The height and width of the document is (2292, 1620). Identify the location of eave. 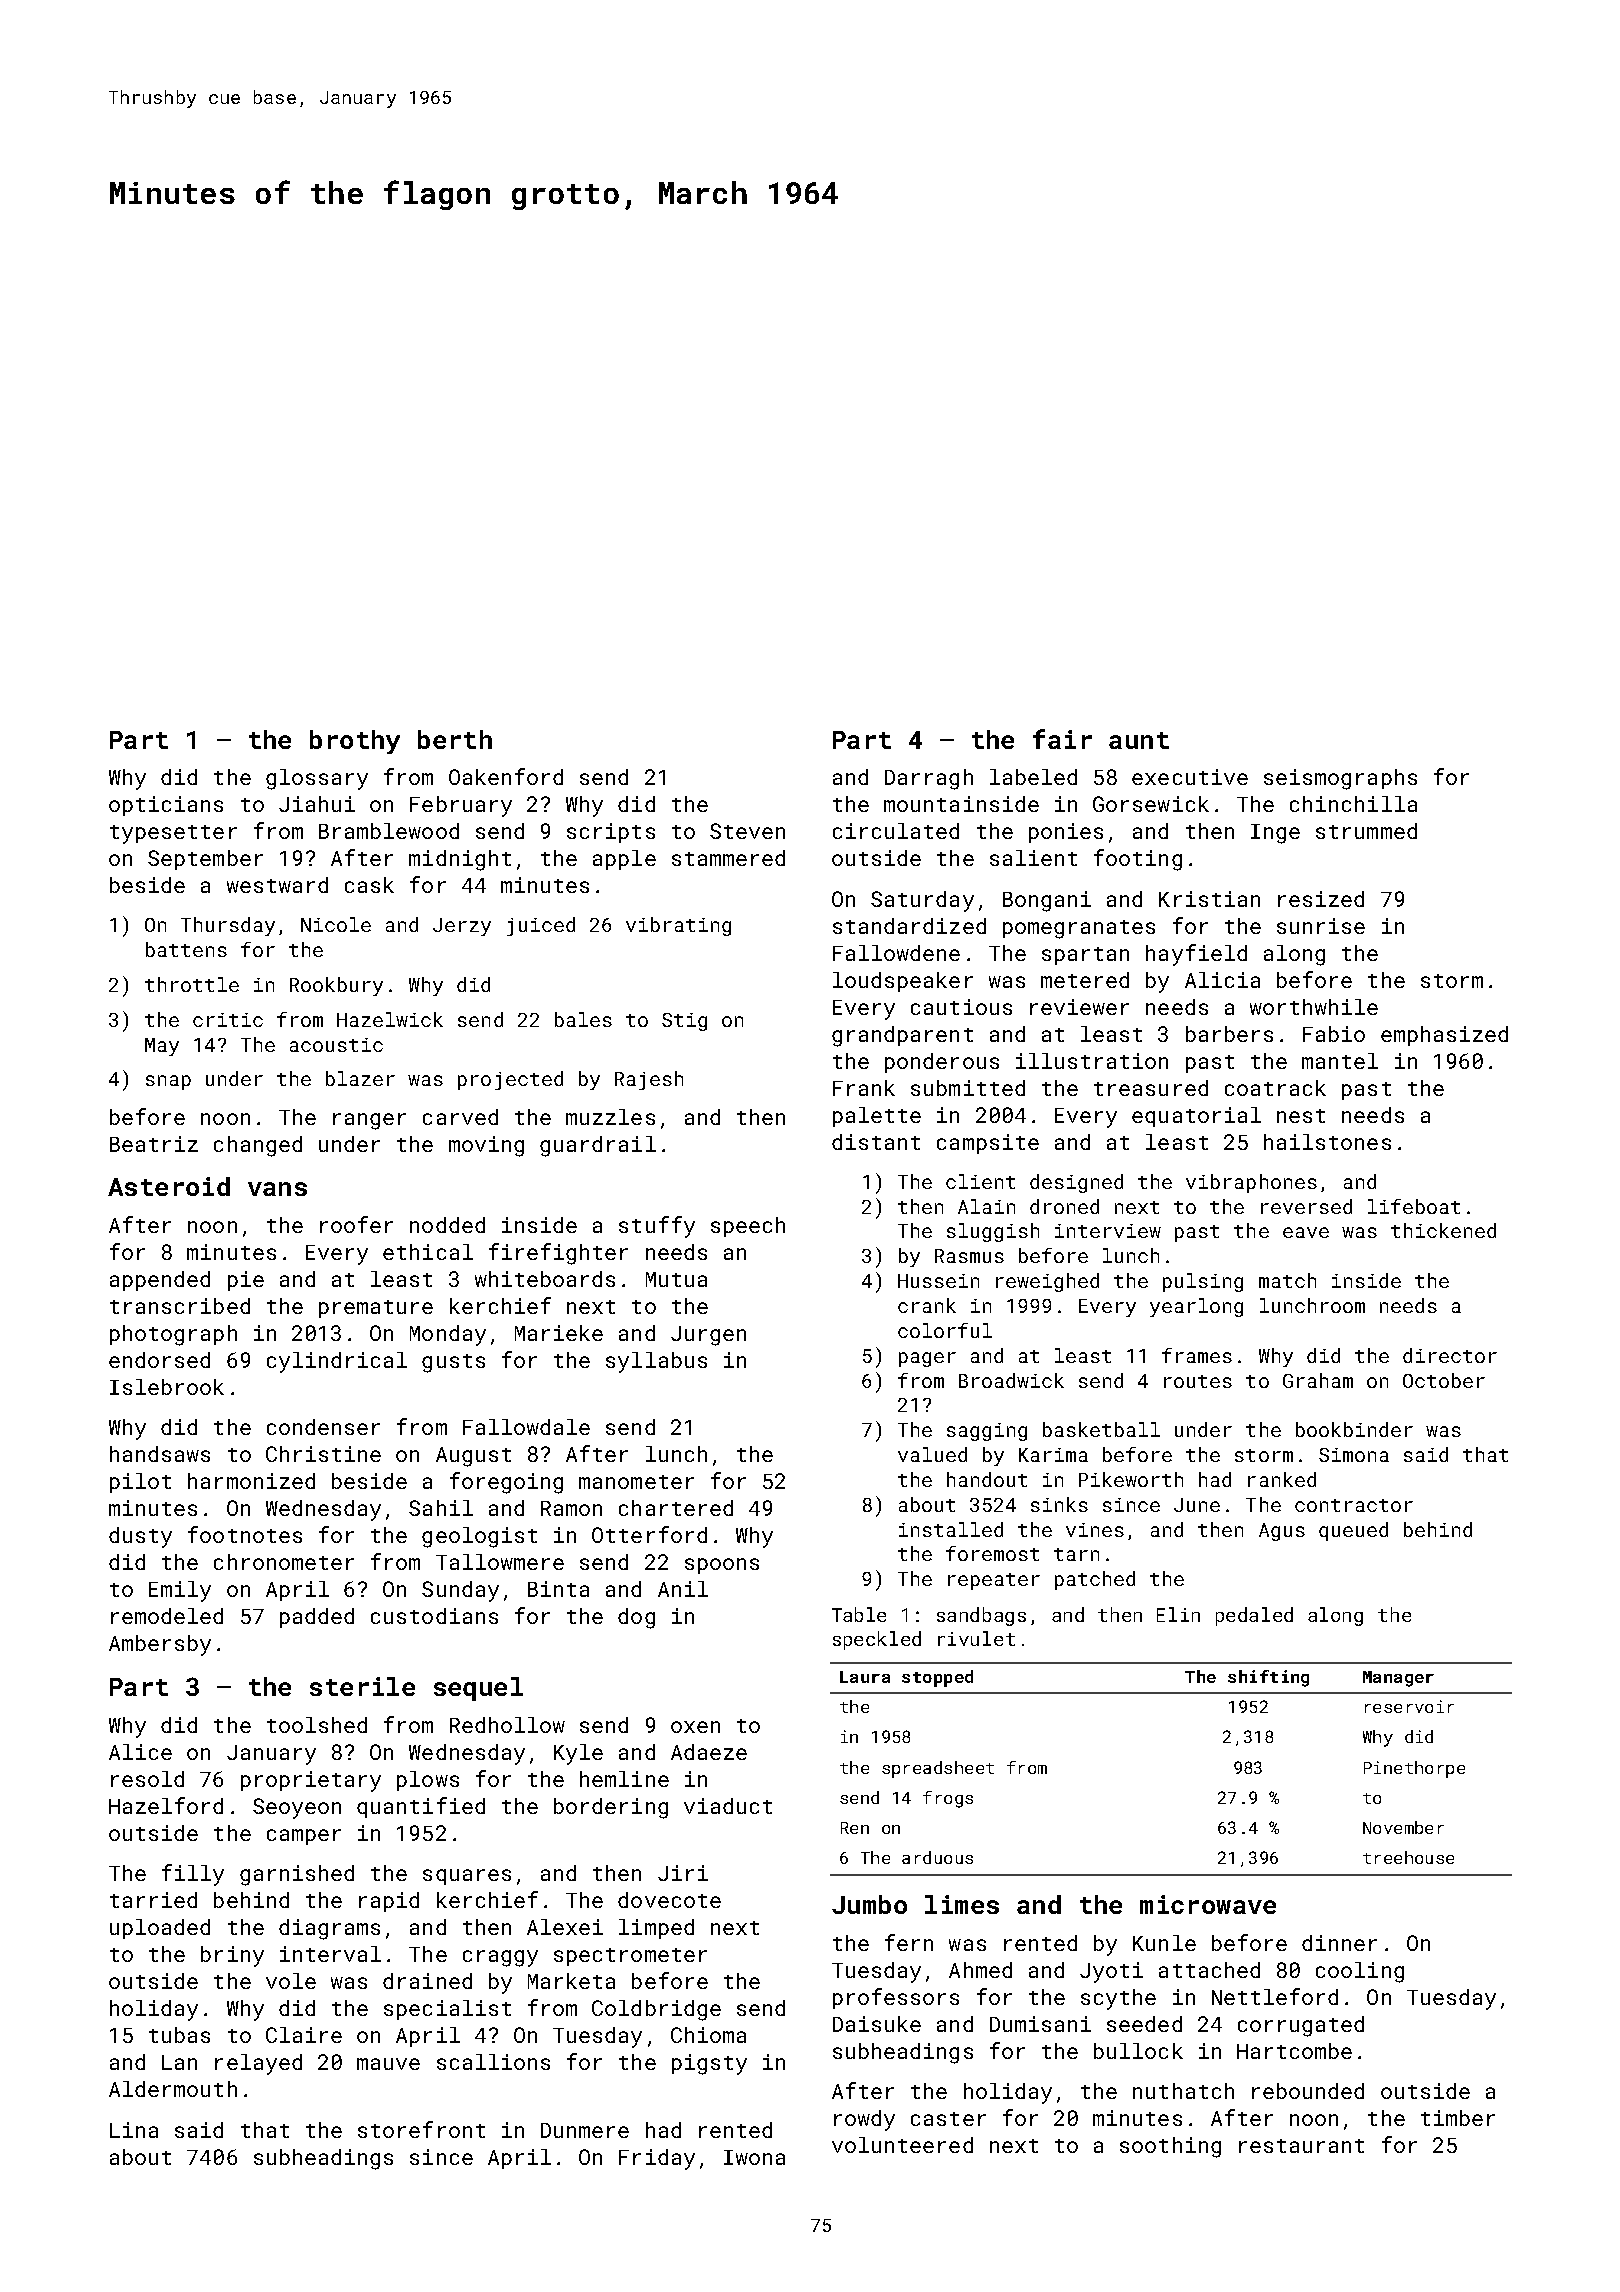
(1306, 1232).
